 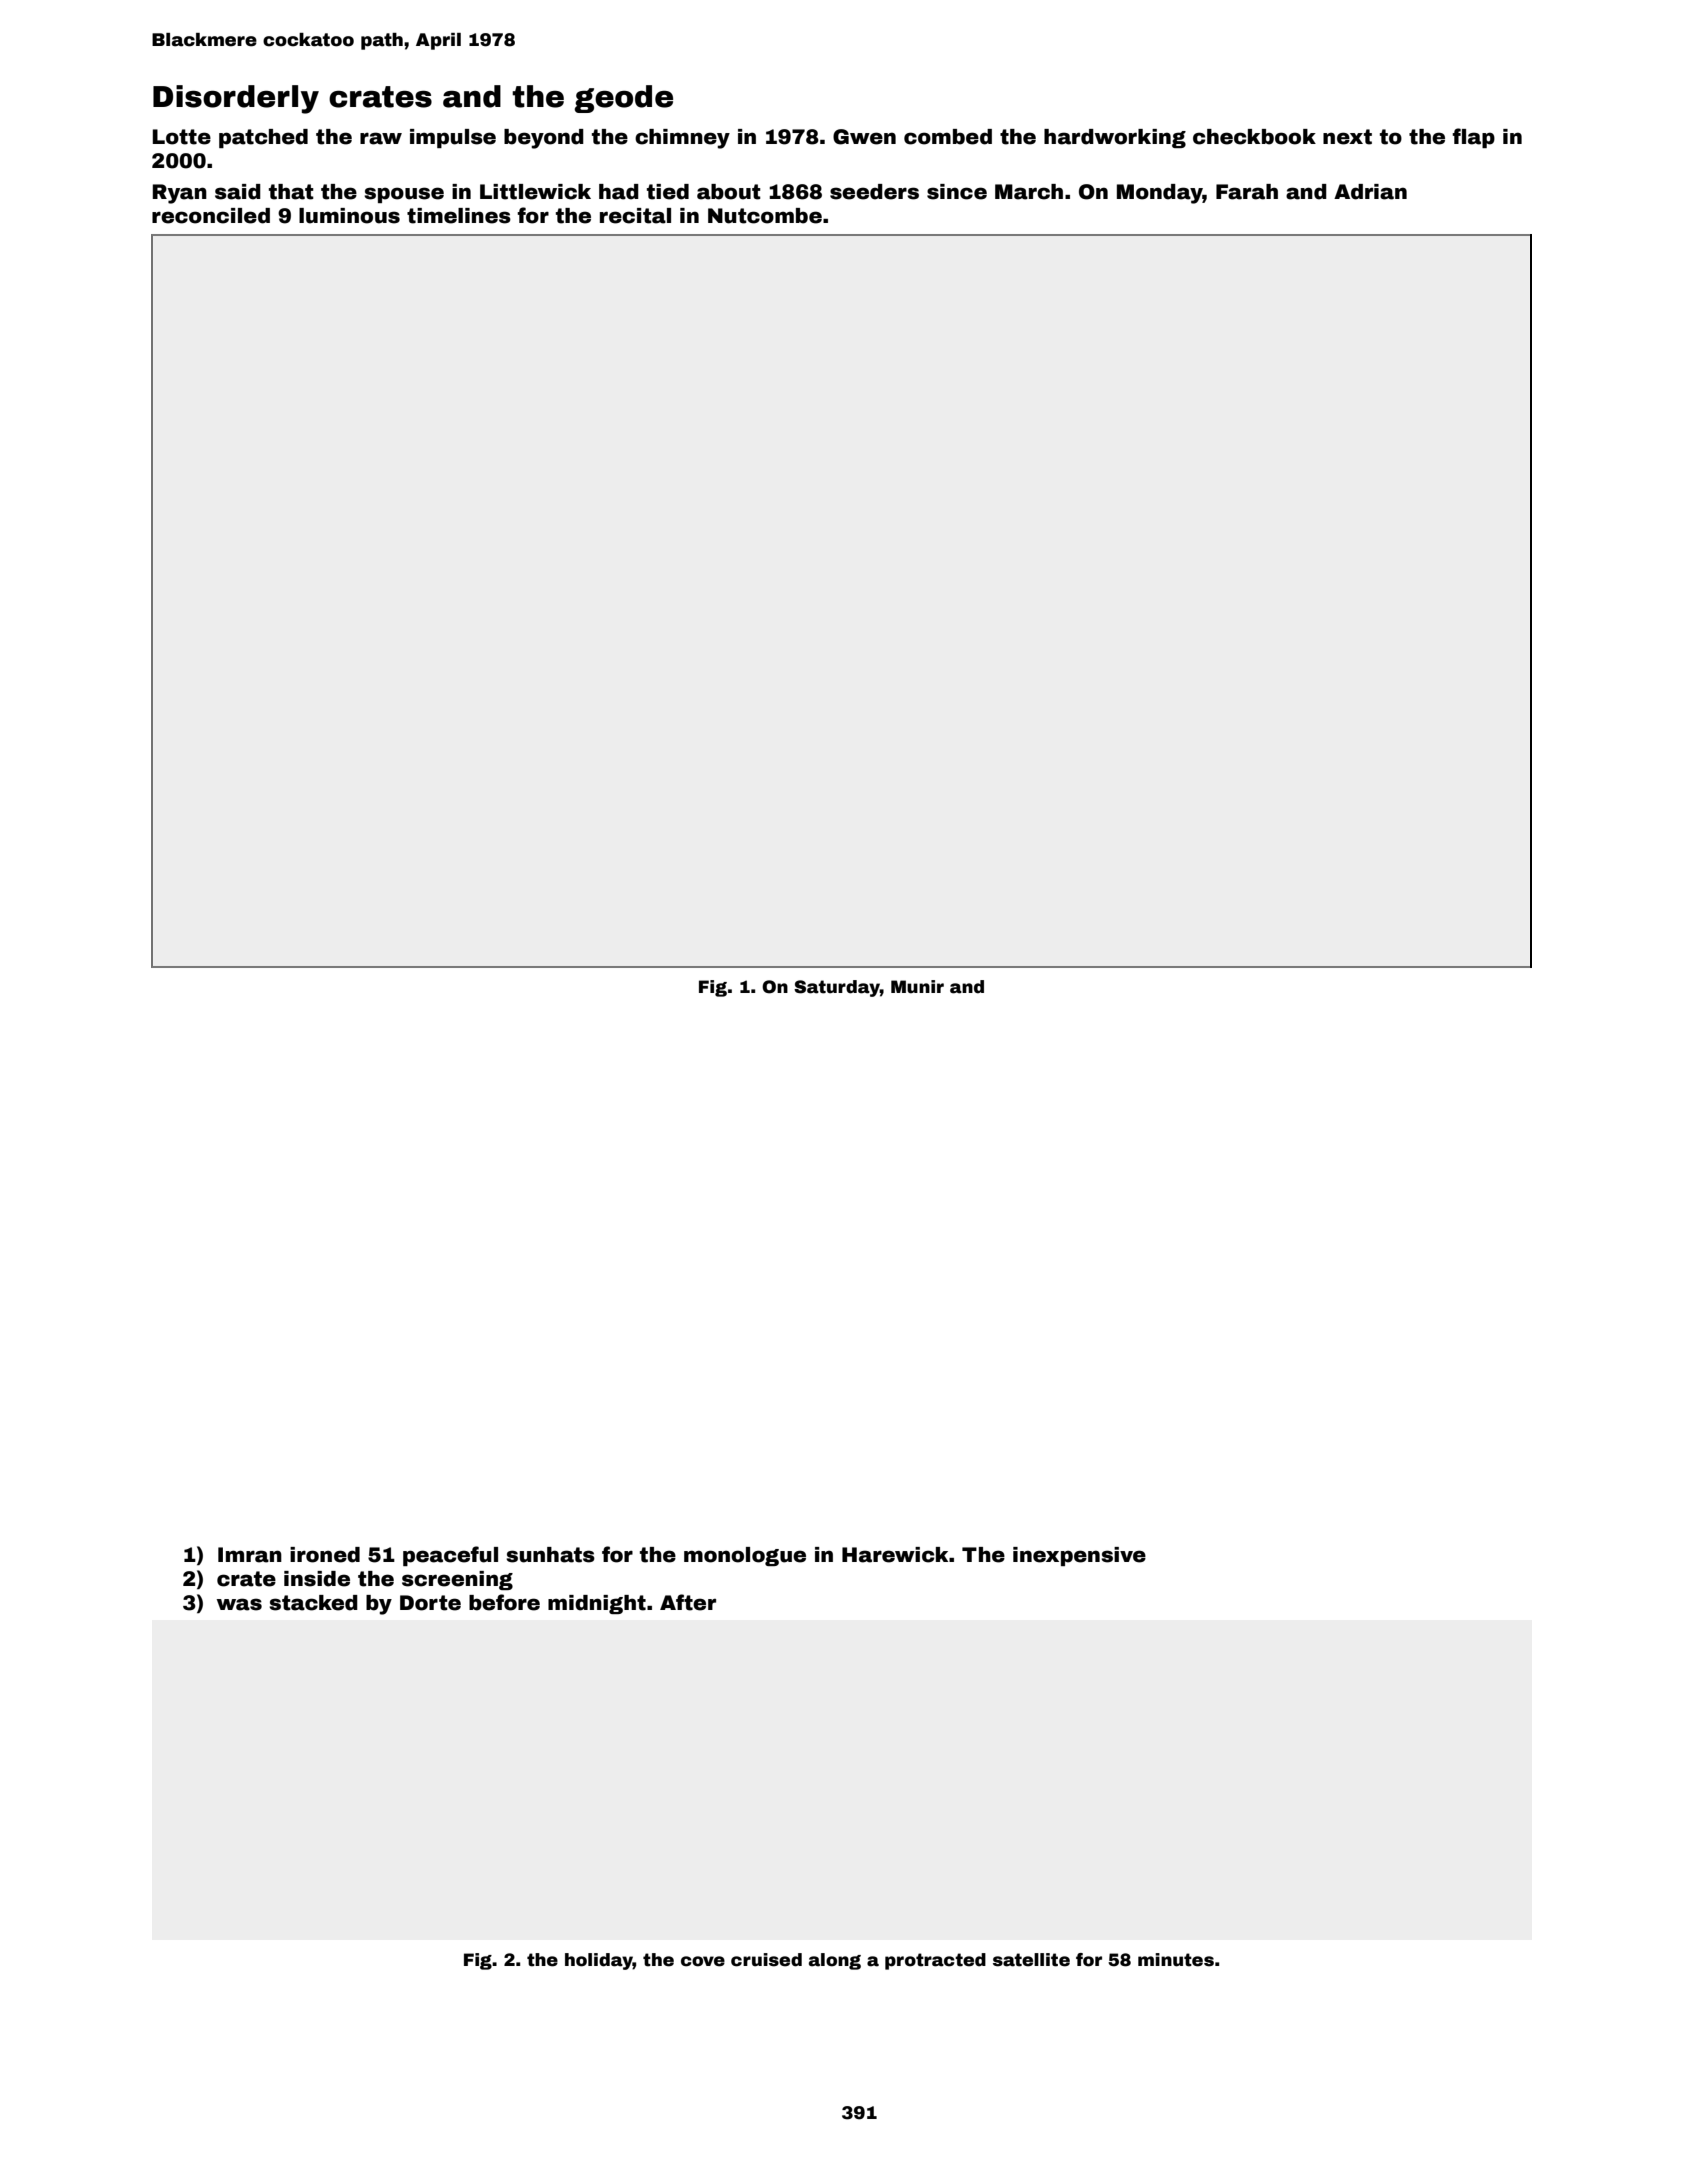 I want to click on Ryan, so click(x=180, y=194).
